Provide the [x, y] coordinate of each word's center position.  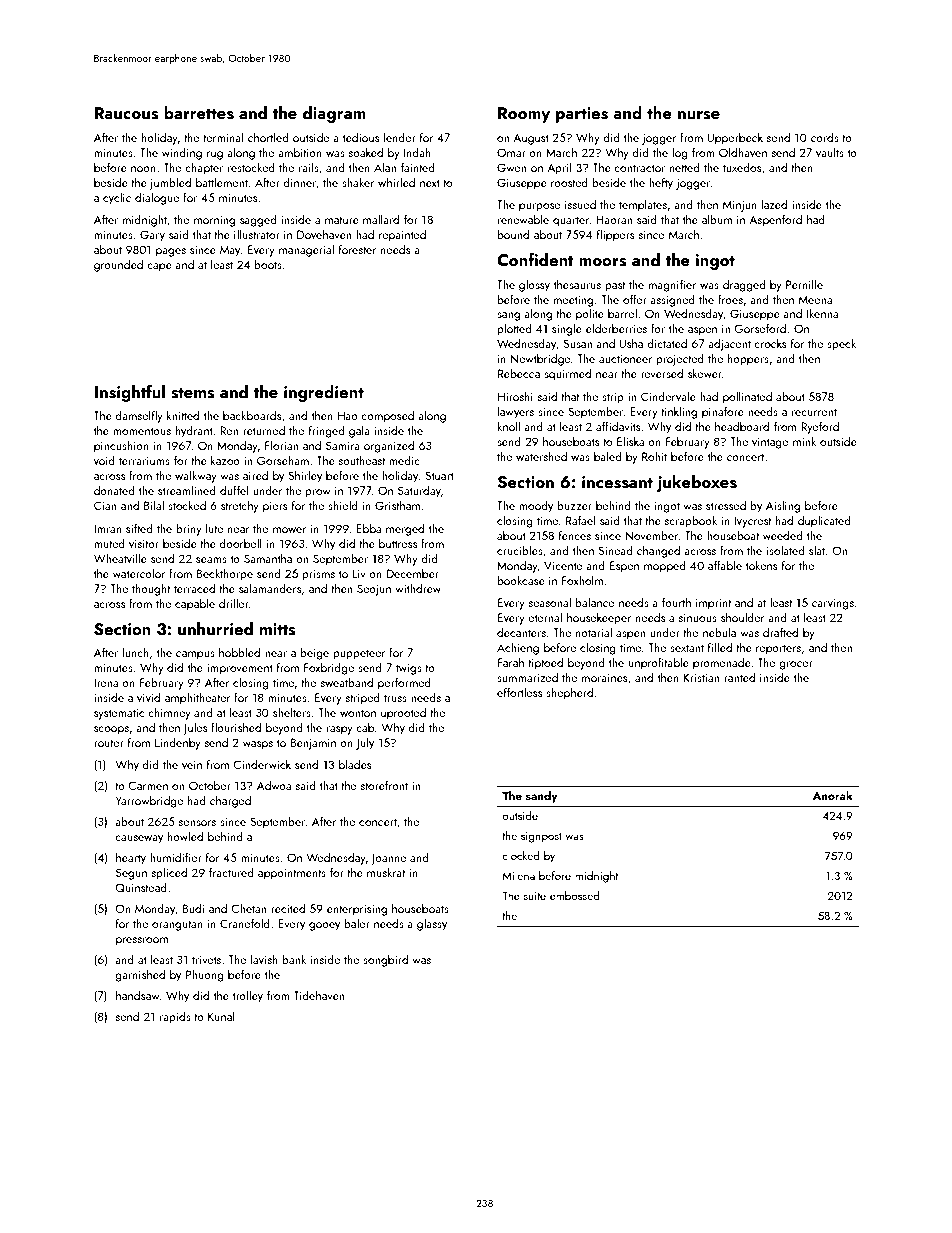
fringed [327, 431]
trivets [206, 959]
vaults [830, 152]
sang [508, 316]
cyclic [117, 199]
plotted [515, 329]
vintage [770, 443]
